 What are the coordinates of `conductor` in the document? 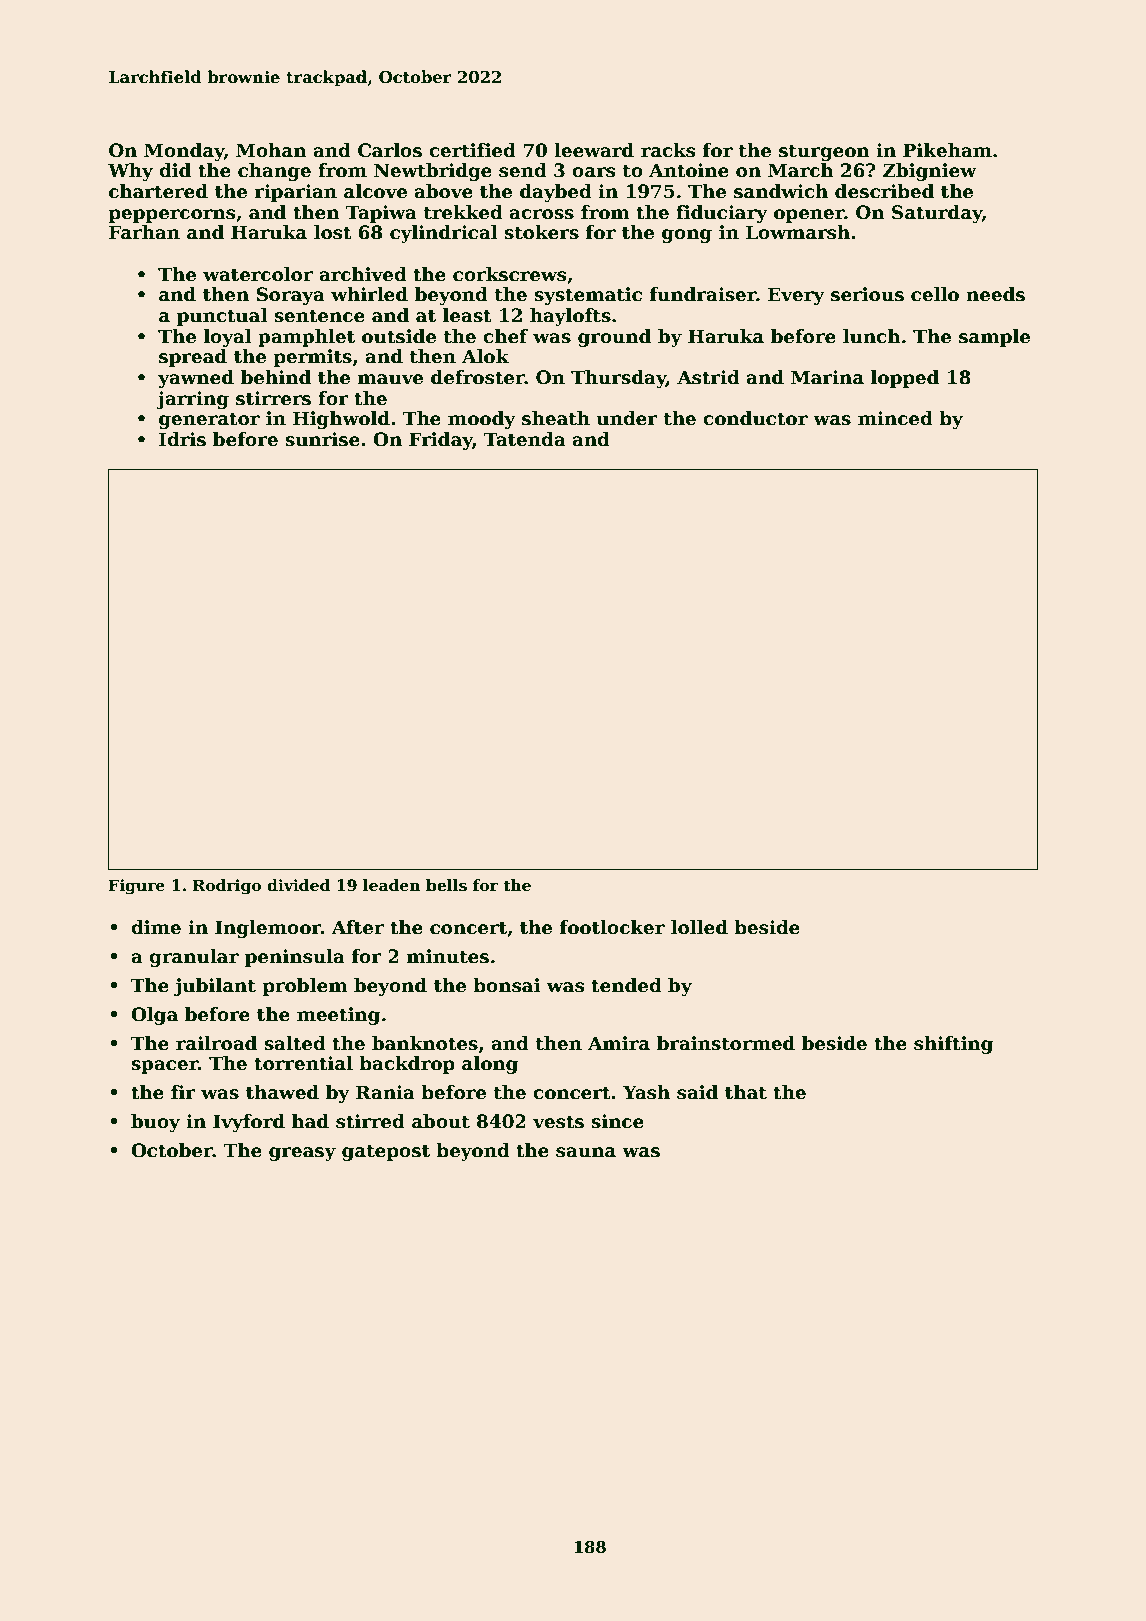 It's located at (755, 418).
